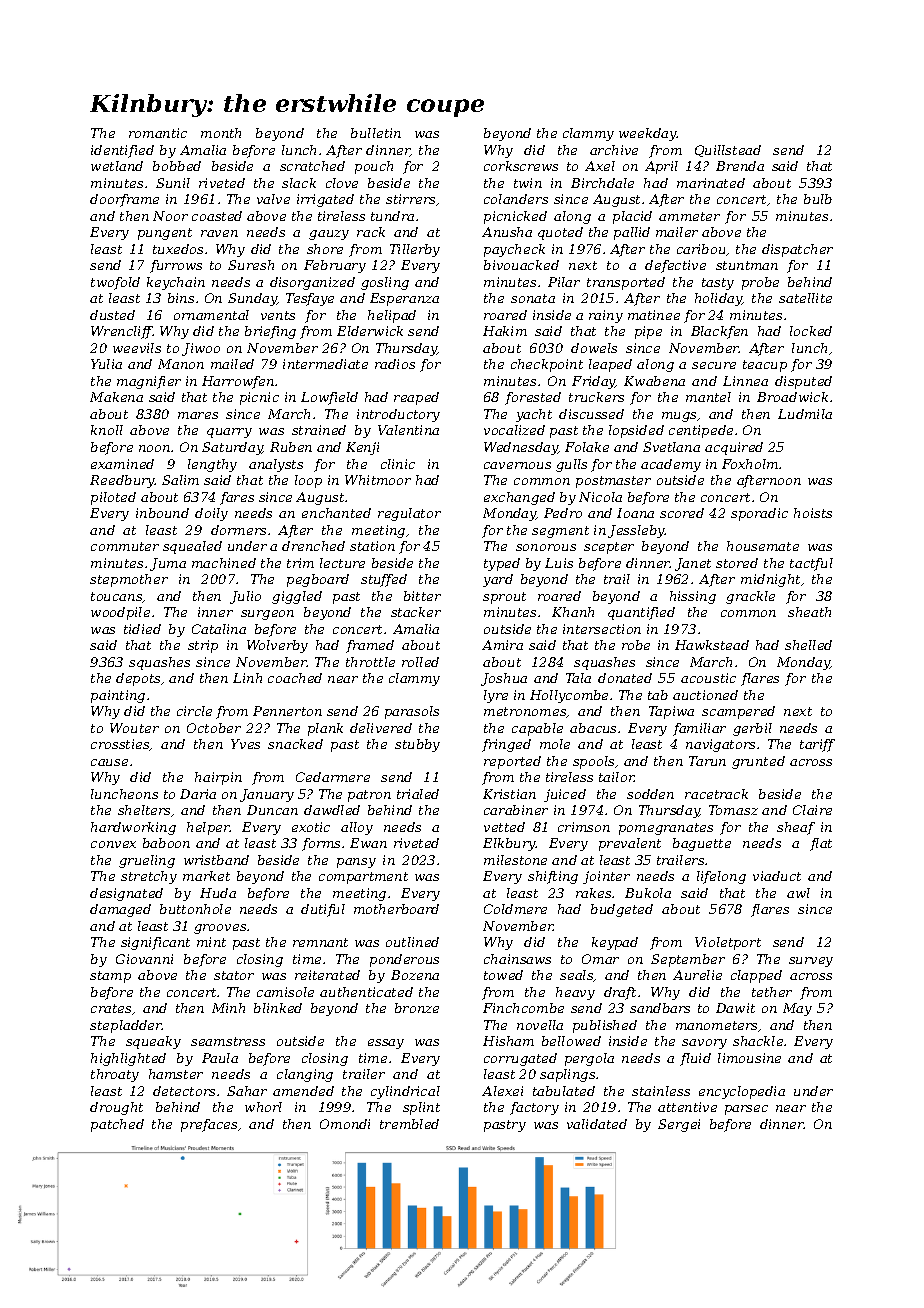 The image size is (924, 1308). What do you see at coordinates (602, 183) in the document?
I see `Birchdale` at bounding box center [602, 183].
